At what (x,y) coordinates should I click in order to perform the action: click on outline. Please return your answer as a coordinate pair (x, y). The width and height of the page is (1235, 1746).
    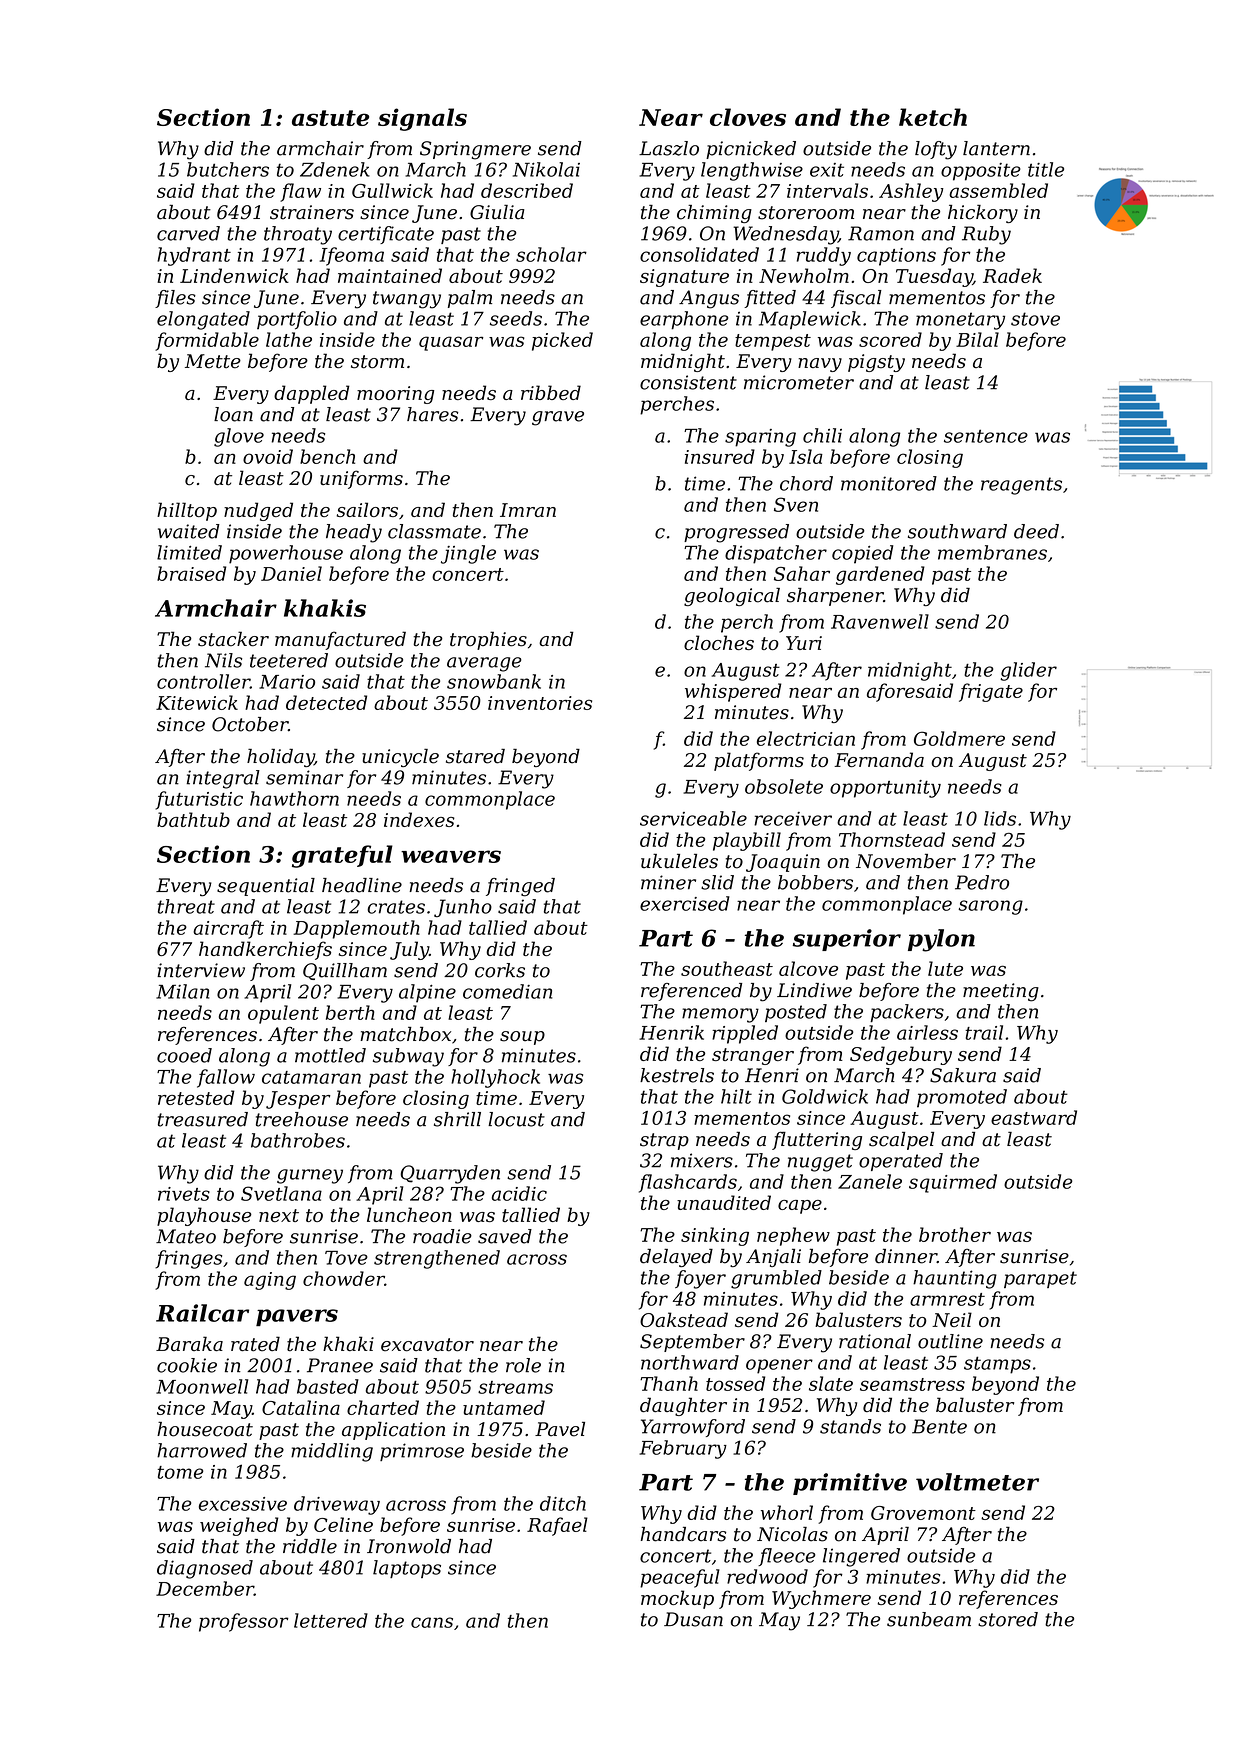
    Looking at the image, I should click on (950, 1341).
